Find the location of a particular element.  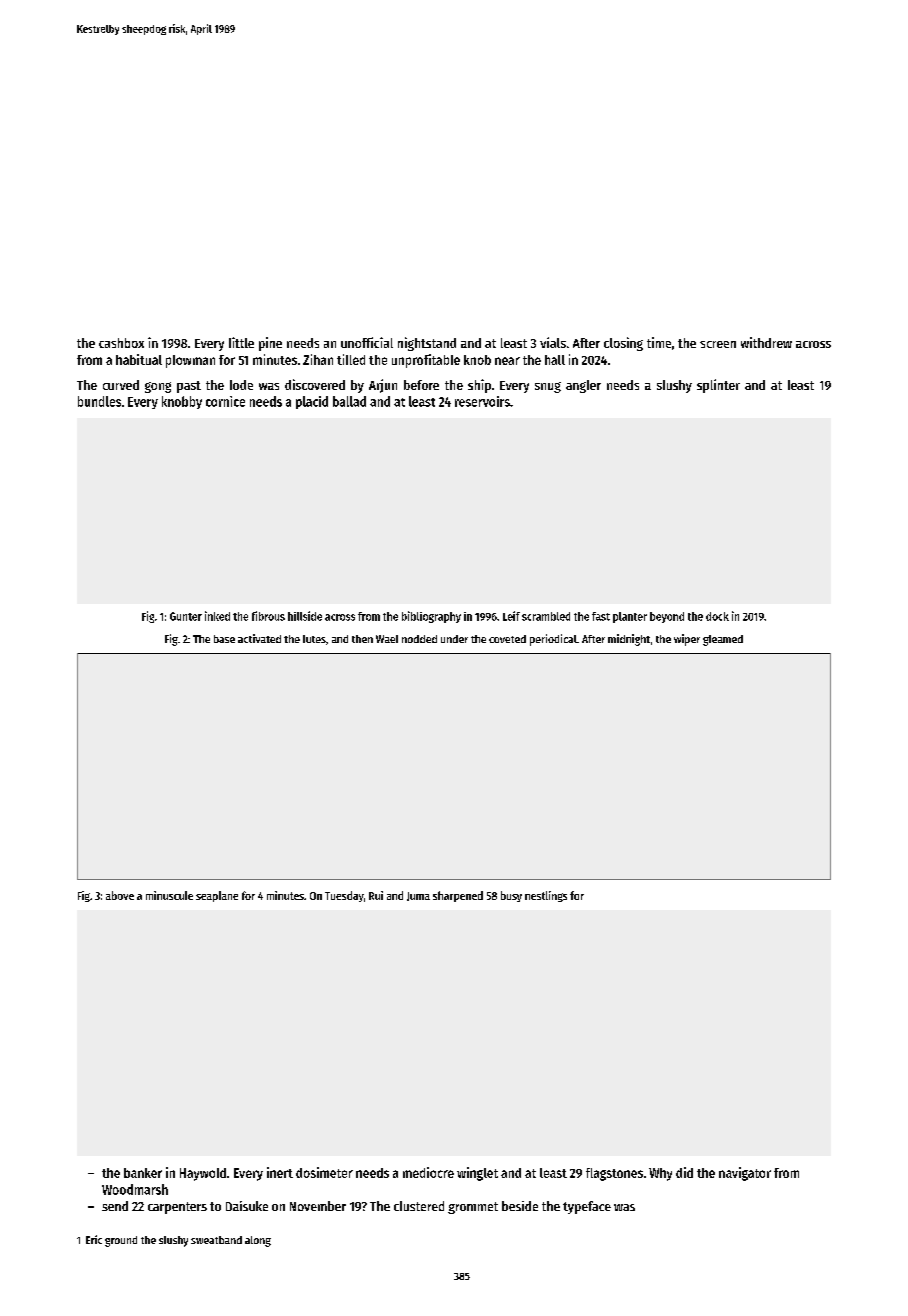

splinter is located at coordinates (718, 386).
